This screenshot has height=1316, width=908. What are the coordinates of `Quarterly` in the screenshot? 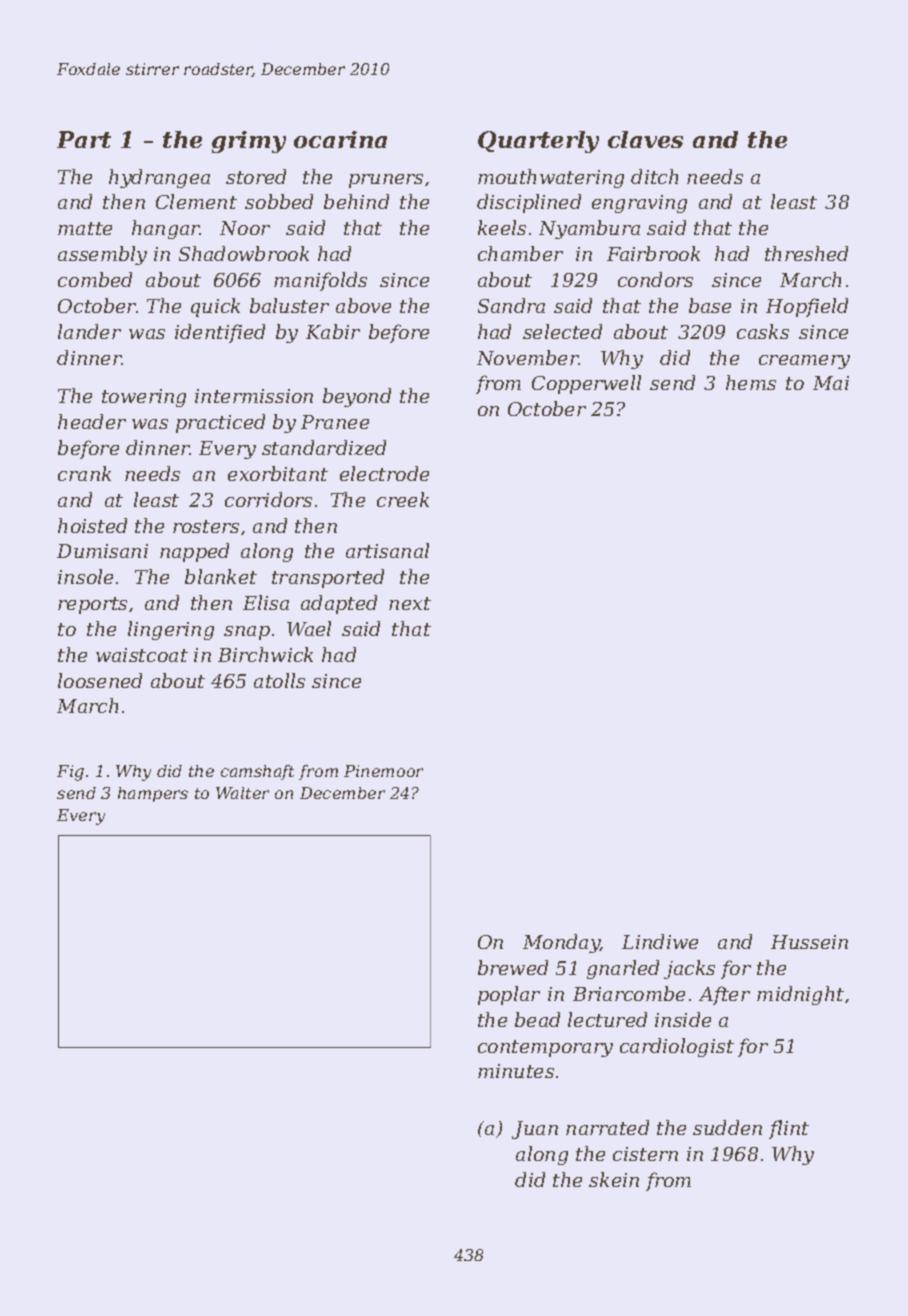 It's located at (538, 142).
